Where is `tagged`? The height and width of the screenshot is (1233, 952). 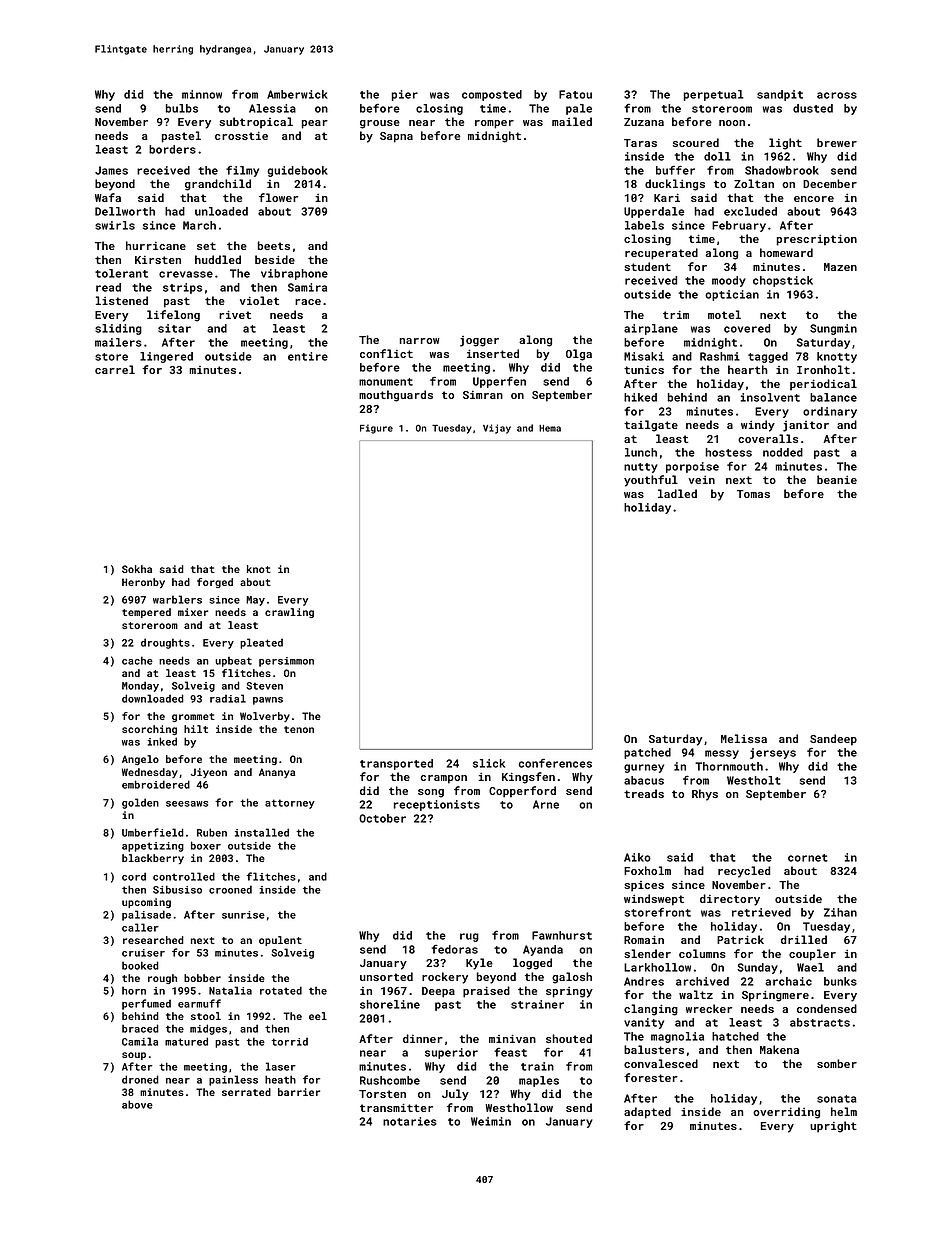 tagged is located at coordinates (768, 357).
